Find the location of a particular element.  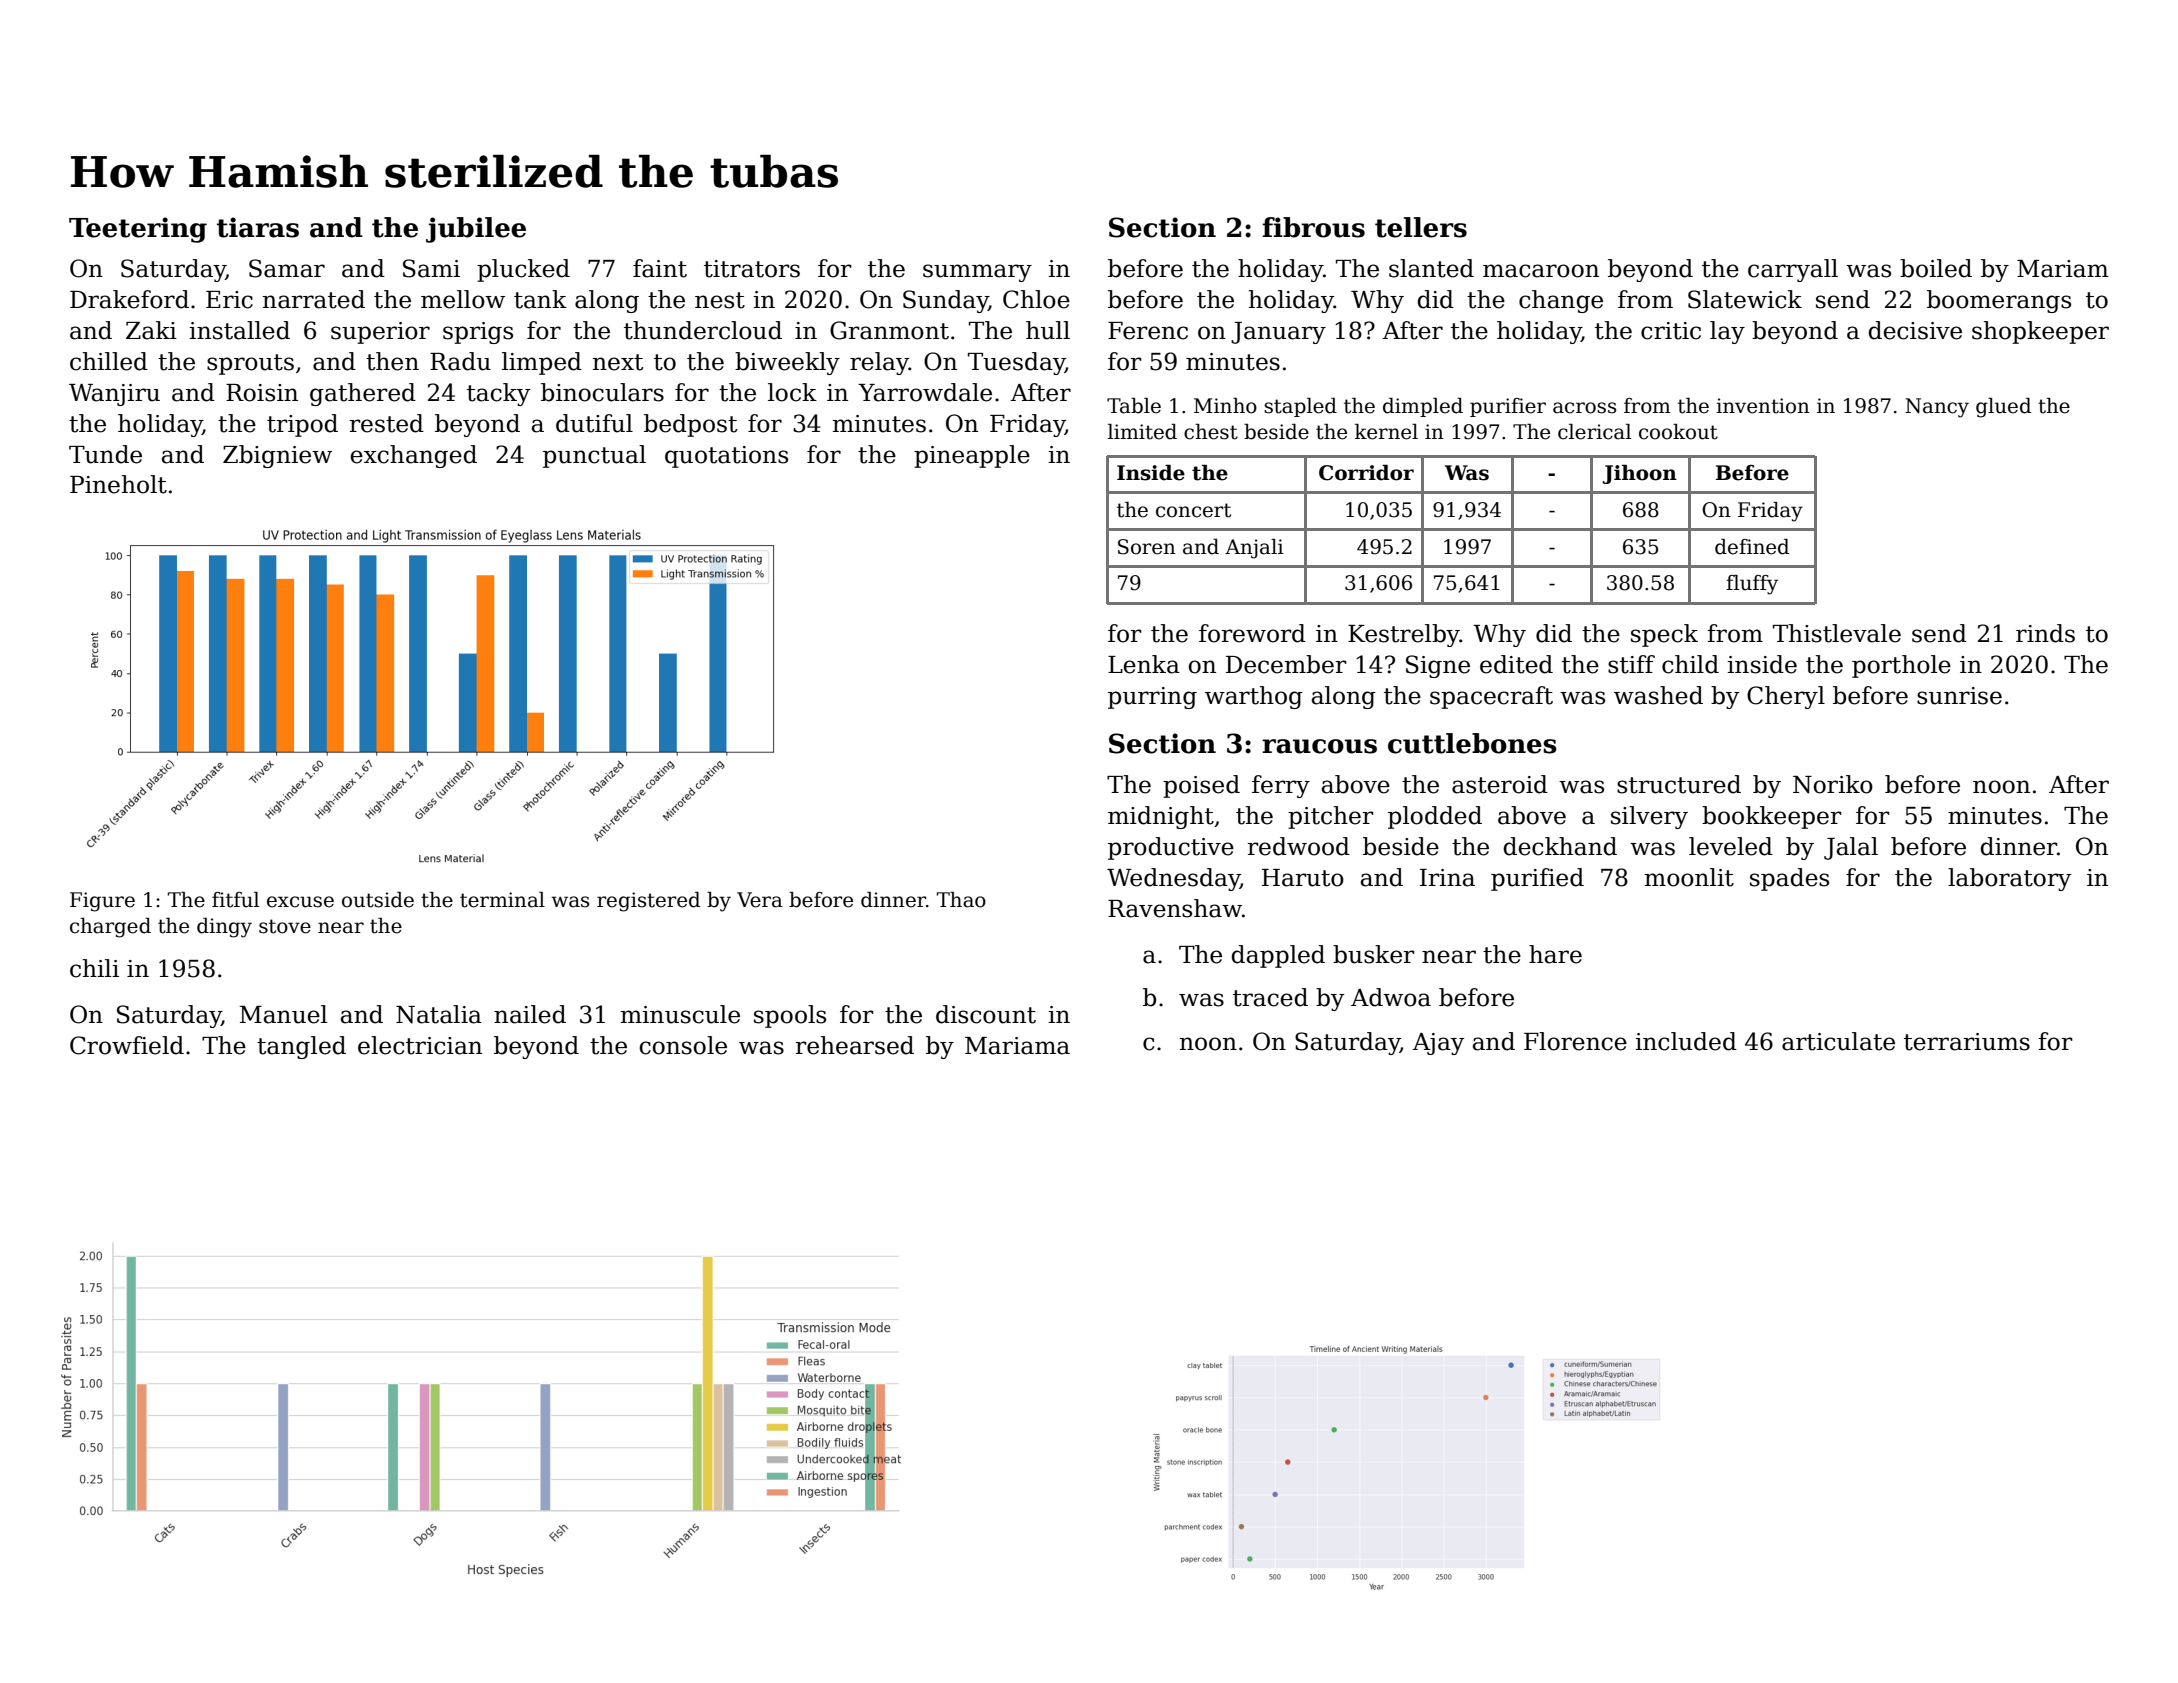

boiled is located at coordinates (1936, 268).
